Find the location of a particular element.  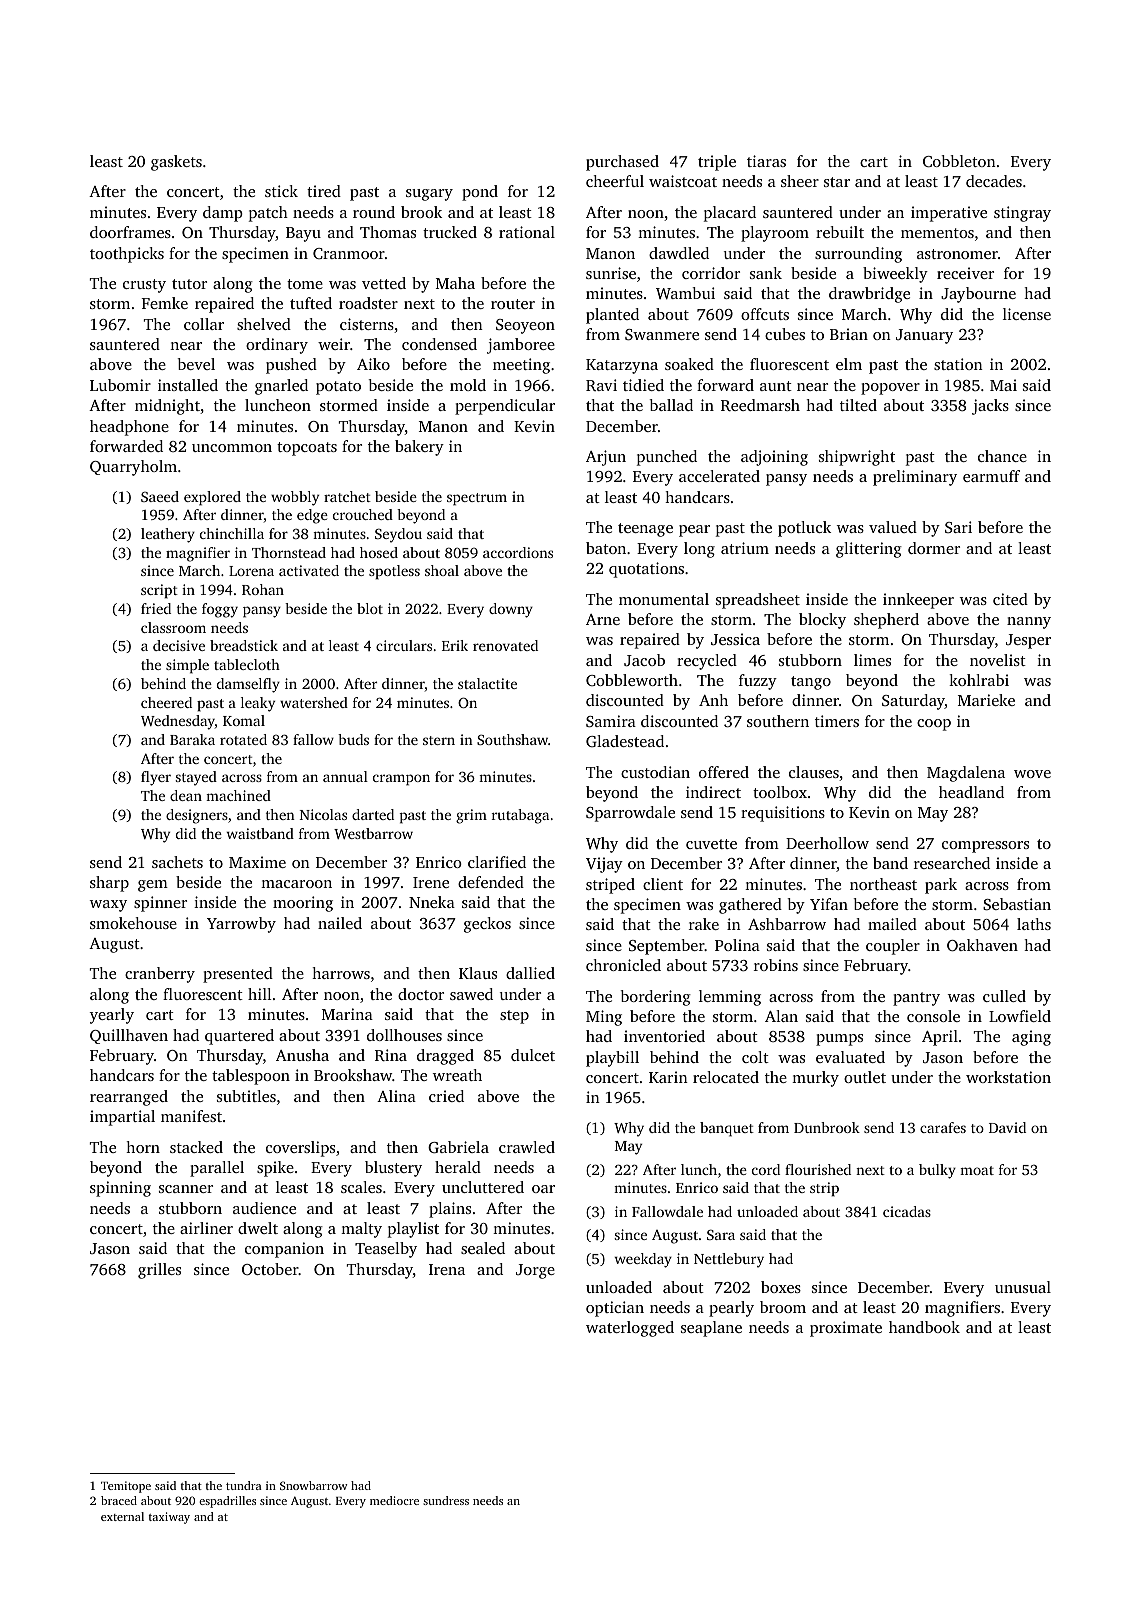

robins is located at coordinates (776, 965).
